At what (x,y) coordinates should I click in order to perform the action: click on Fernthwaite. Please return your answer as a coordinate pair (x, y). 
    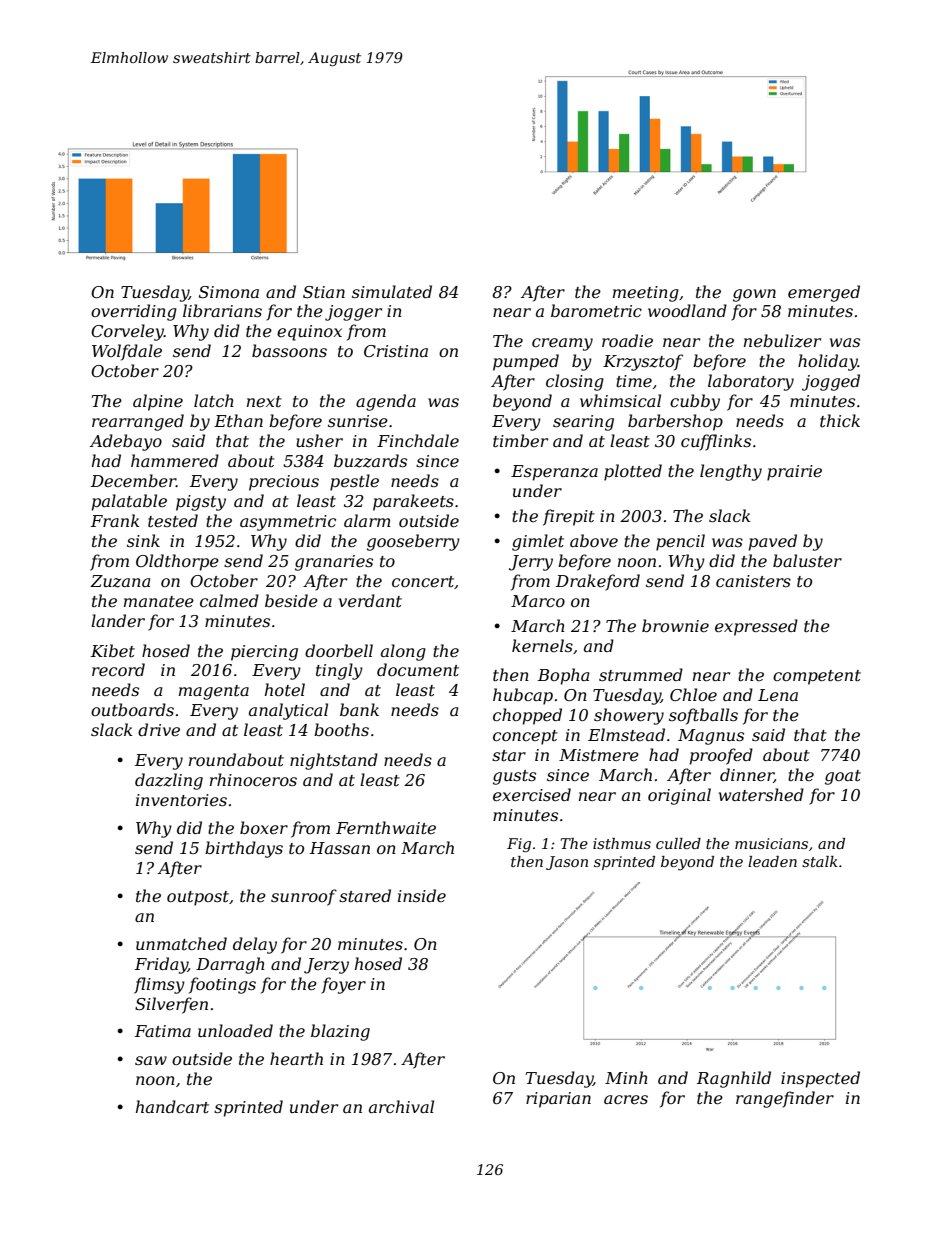
    Looking at the image, I should click on (386, 827).
